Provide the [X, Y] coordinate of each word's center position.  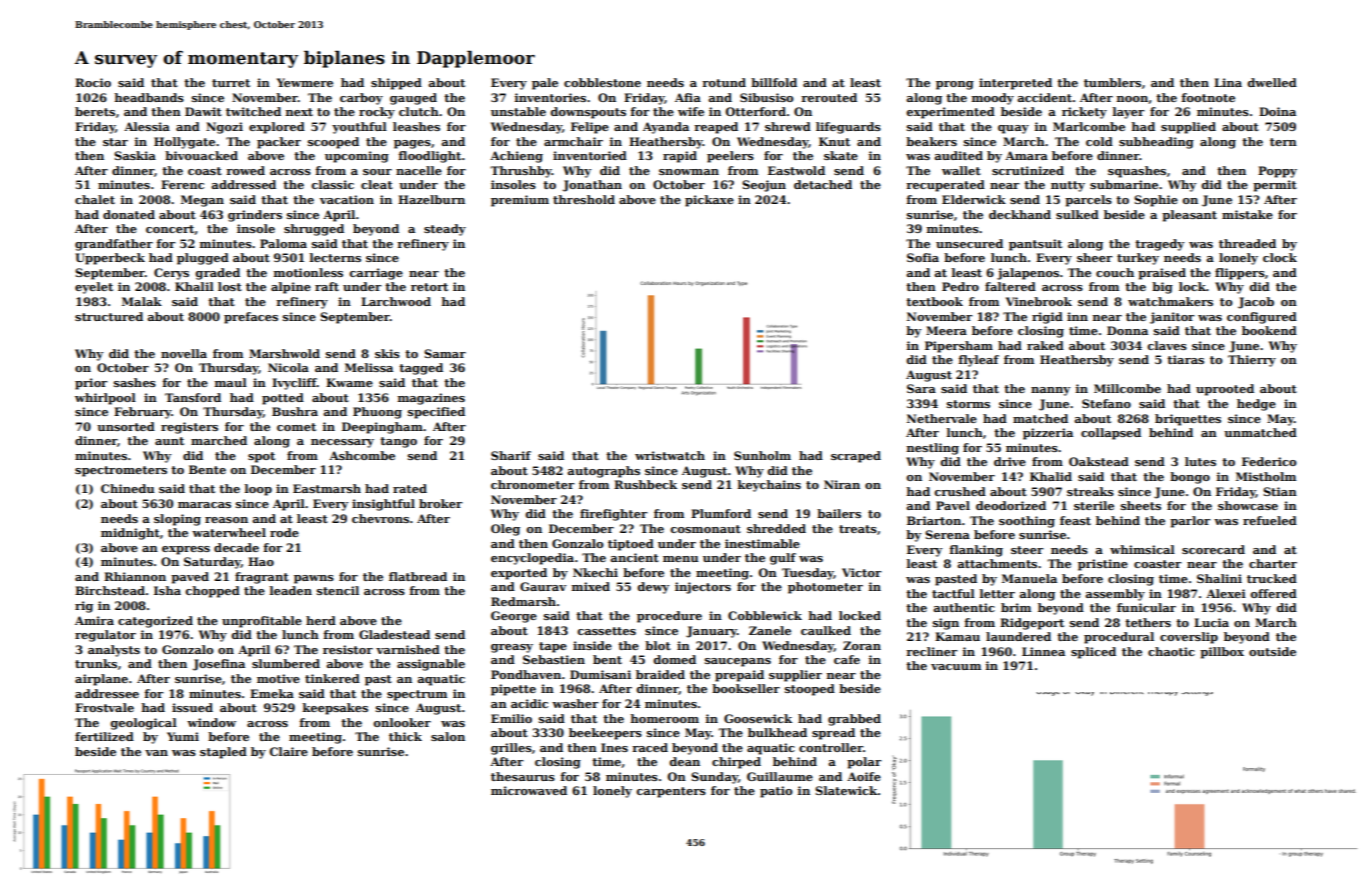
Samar [445, 353]
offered [1274, 593]
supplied [1188, 128]
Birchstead [110, 590]
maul [231, 382]
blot [658, 645]
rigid [1047, 318]
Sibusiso [766, 97]
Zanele [770, 630]
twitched [253, 111]
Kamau [957, 636]
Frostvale [104, 707]
